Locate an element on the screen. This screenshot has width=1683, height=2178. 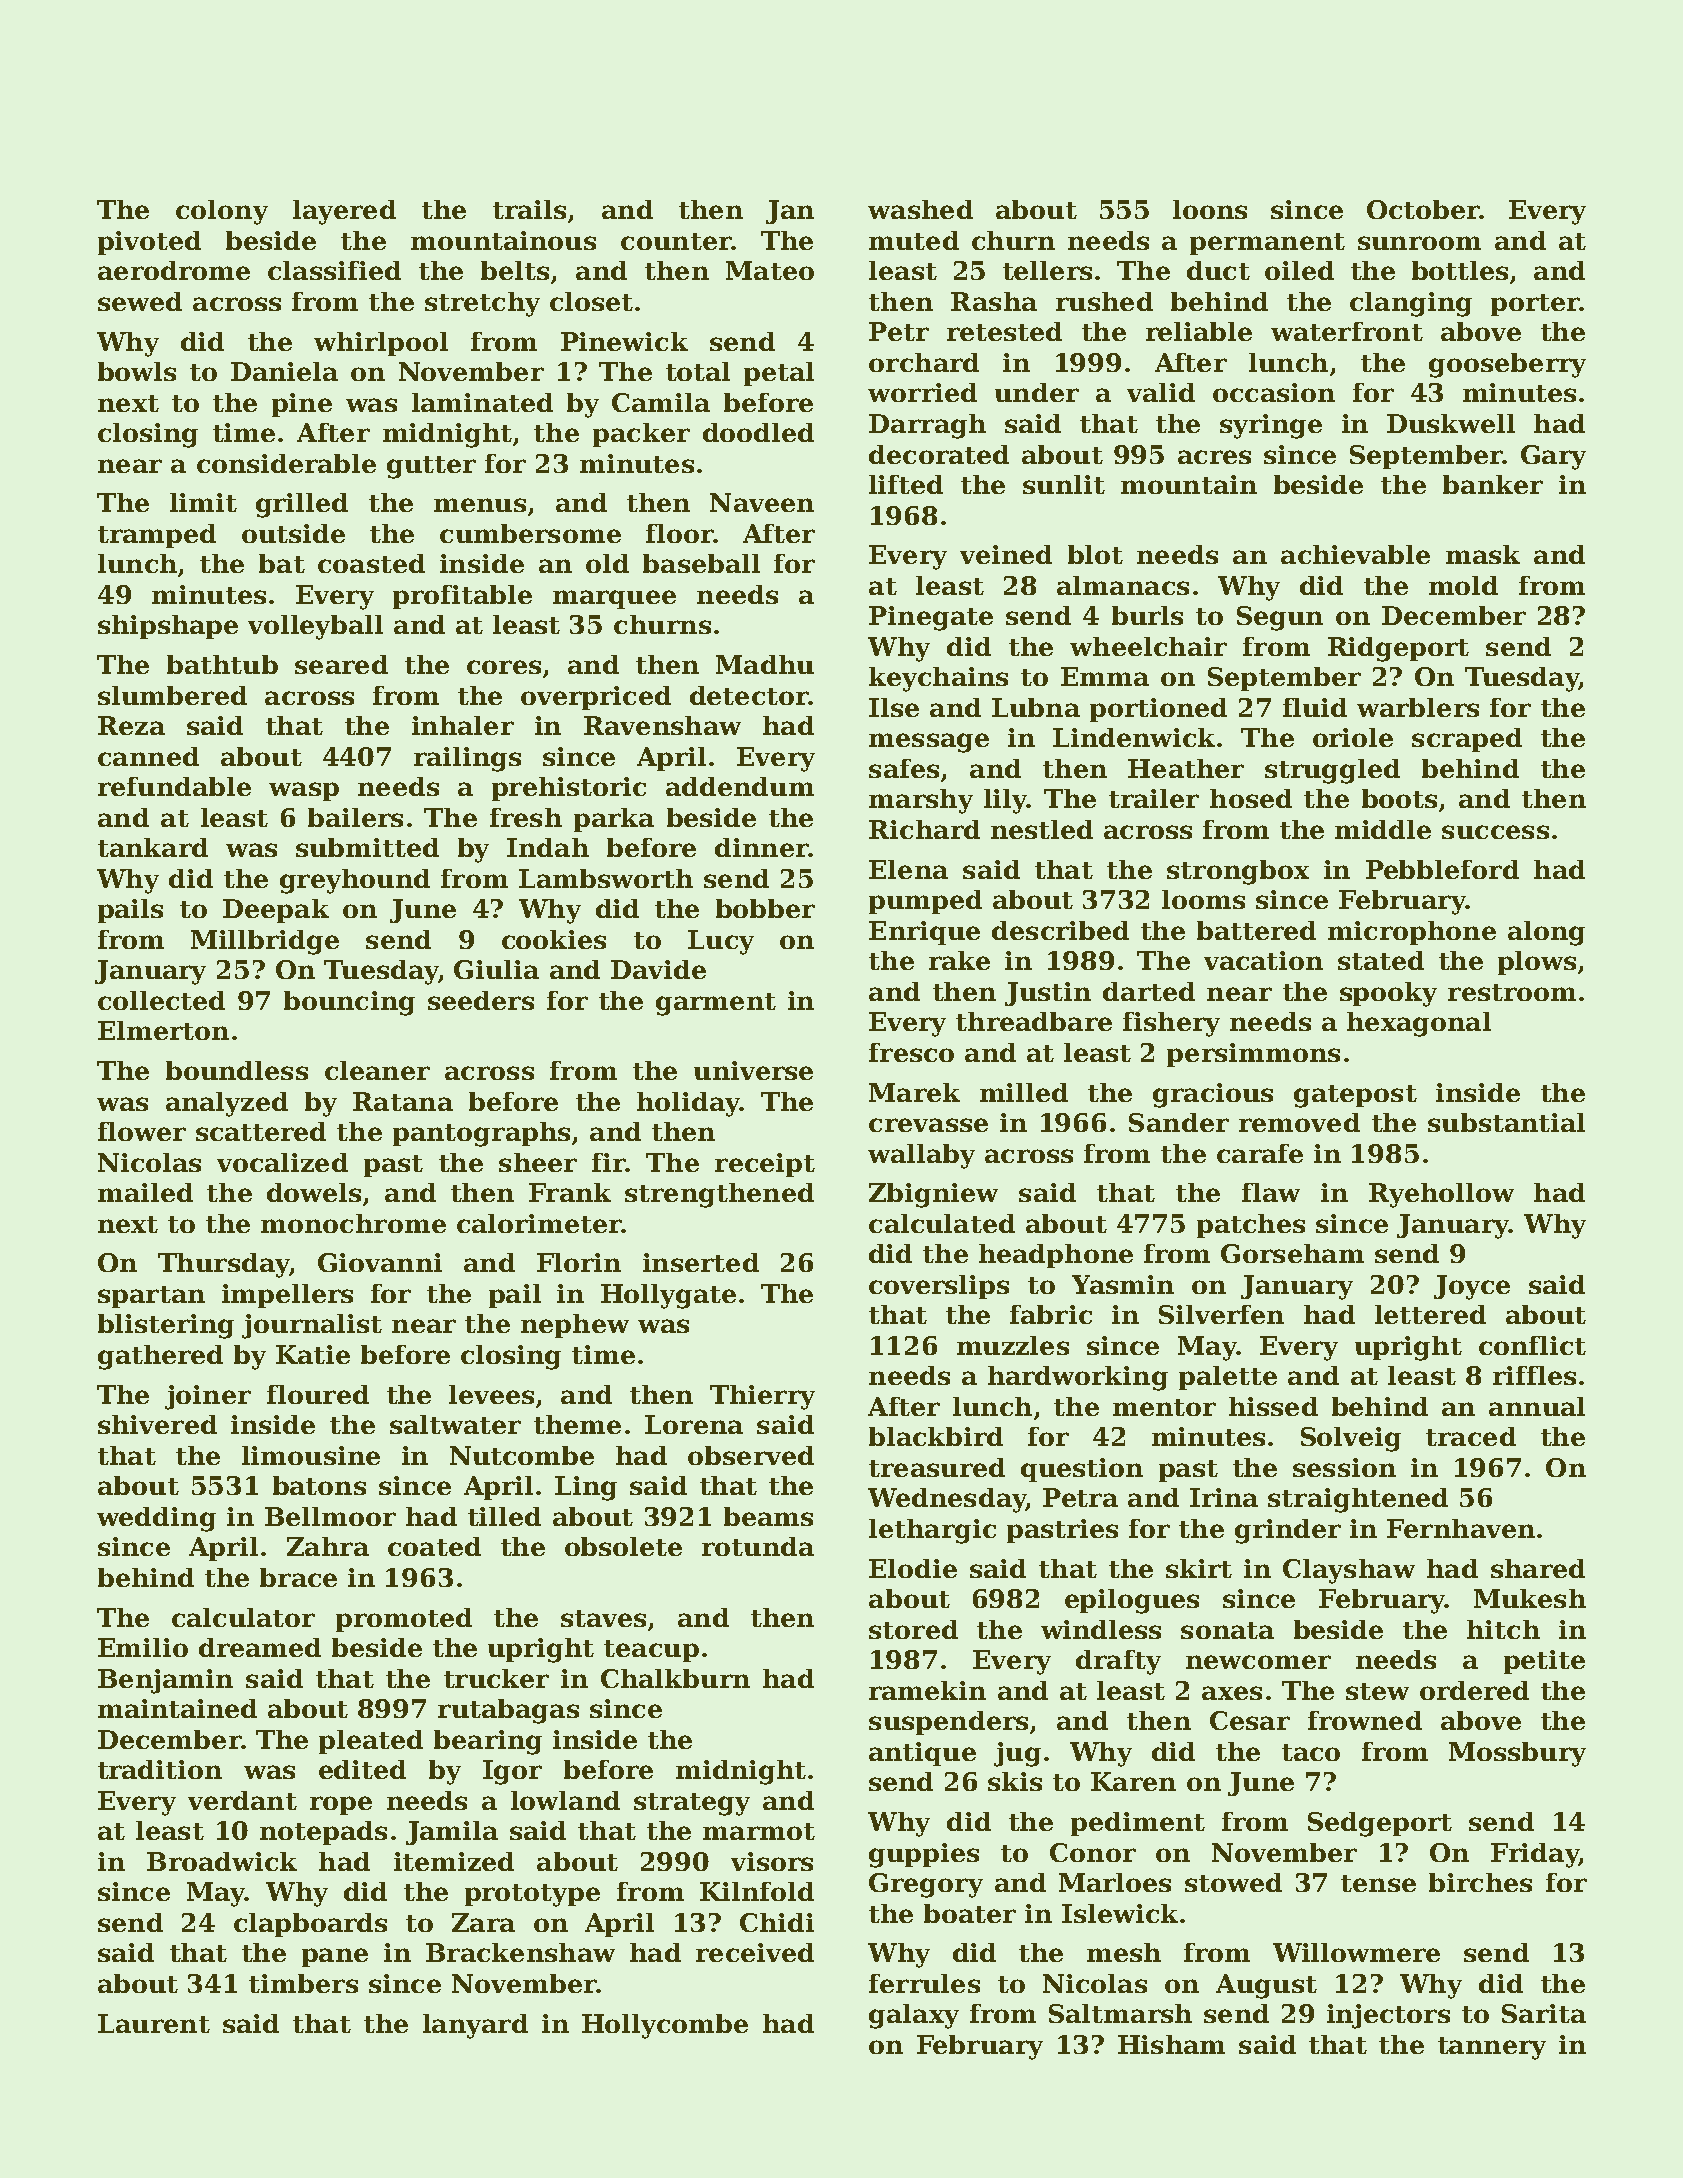
addendum is located at coordinates (740, 786).
